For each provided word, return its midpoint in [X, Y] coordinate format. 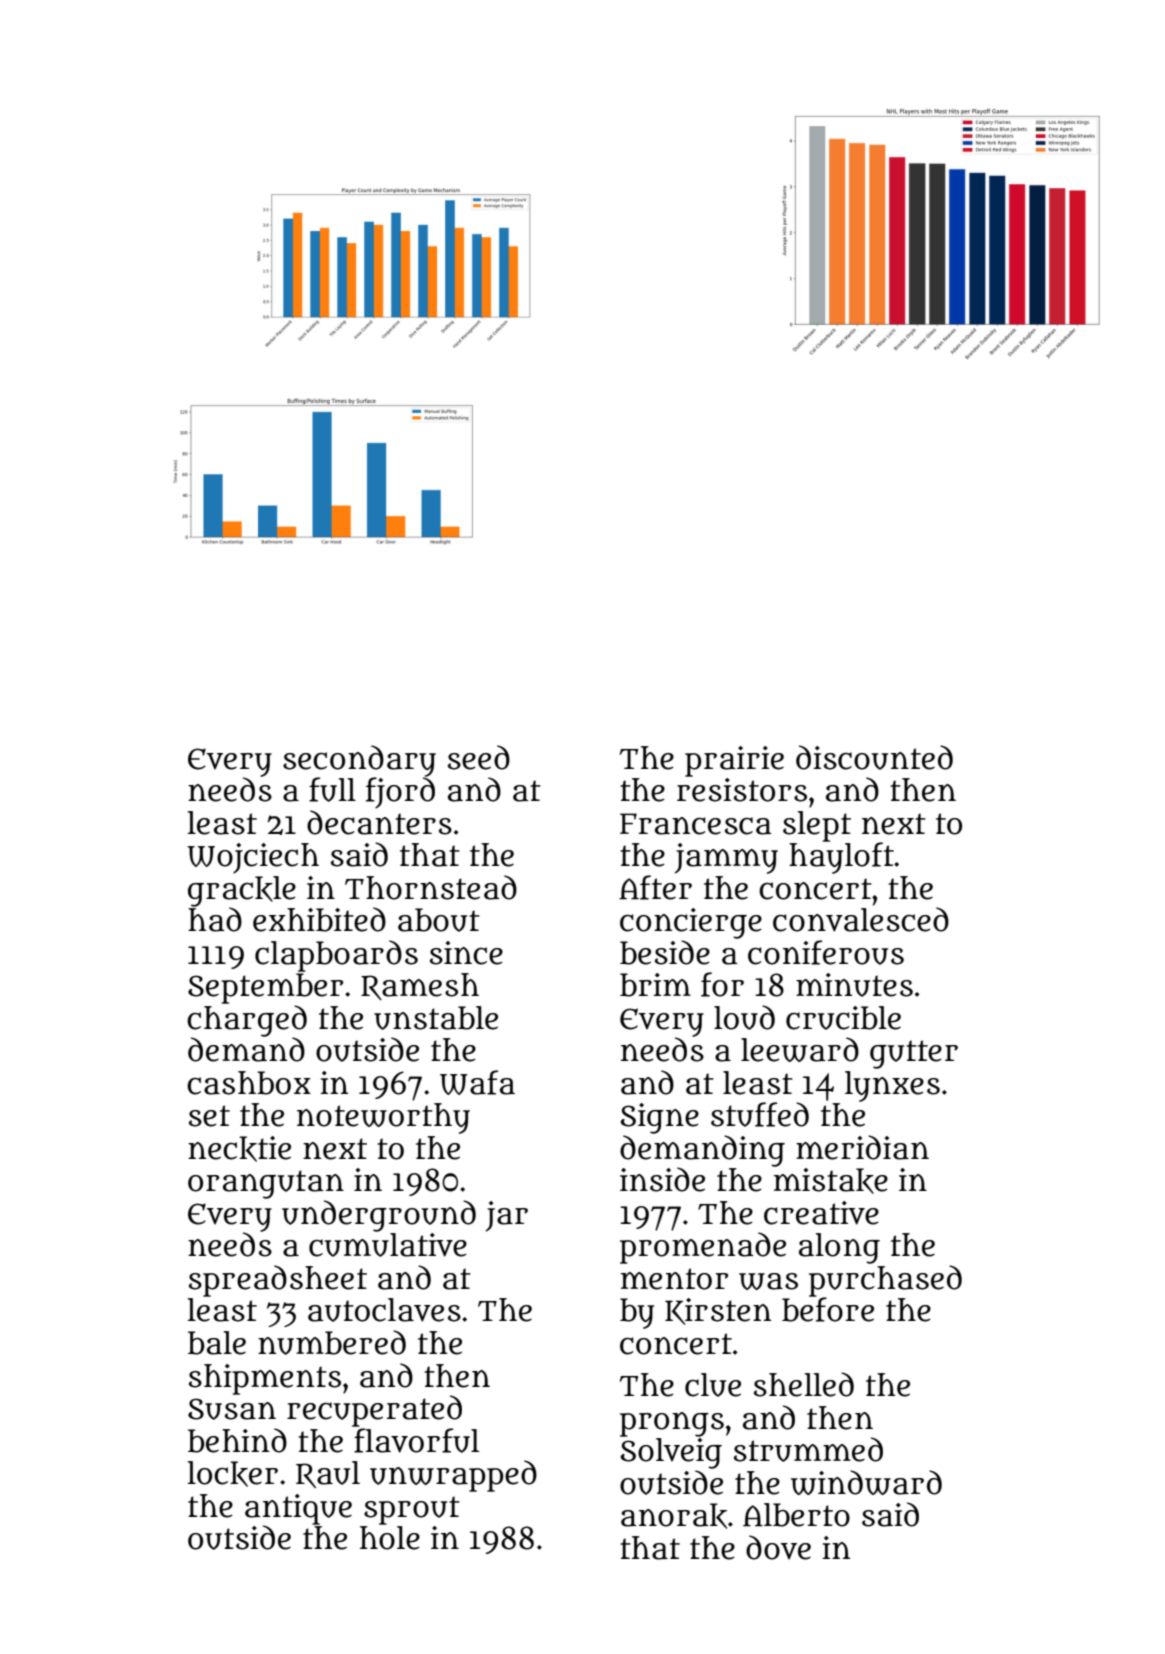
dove [778, 1547]
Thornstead [431, 887]
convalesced [861, 919]
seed [479, 757]
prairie [734, 761]
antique [298, 1509]
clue [713, 1385]
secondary [359, 761]
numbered [332, 1342]
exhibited [319, 919]
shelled [804, 1384]
